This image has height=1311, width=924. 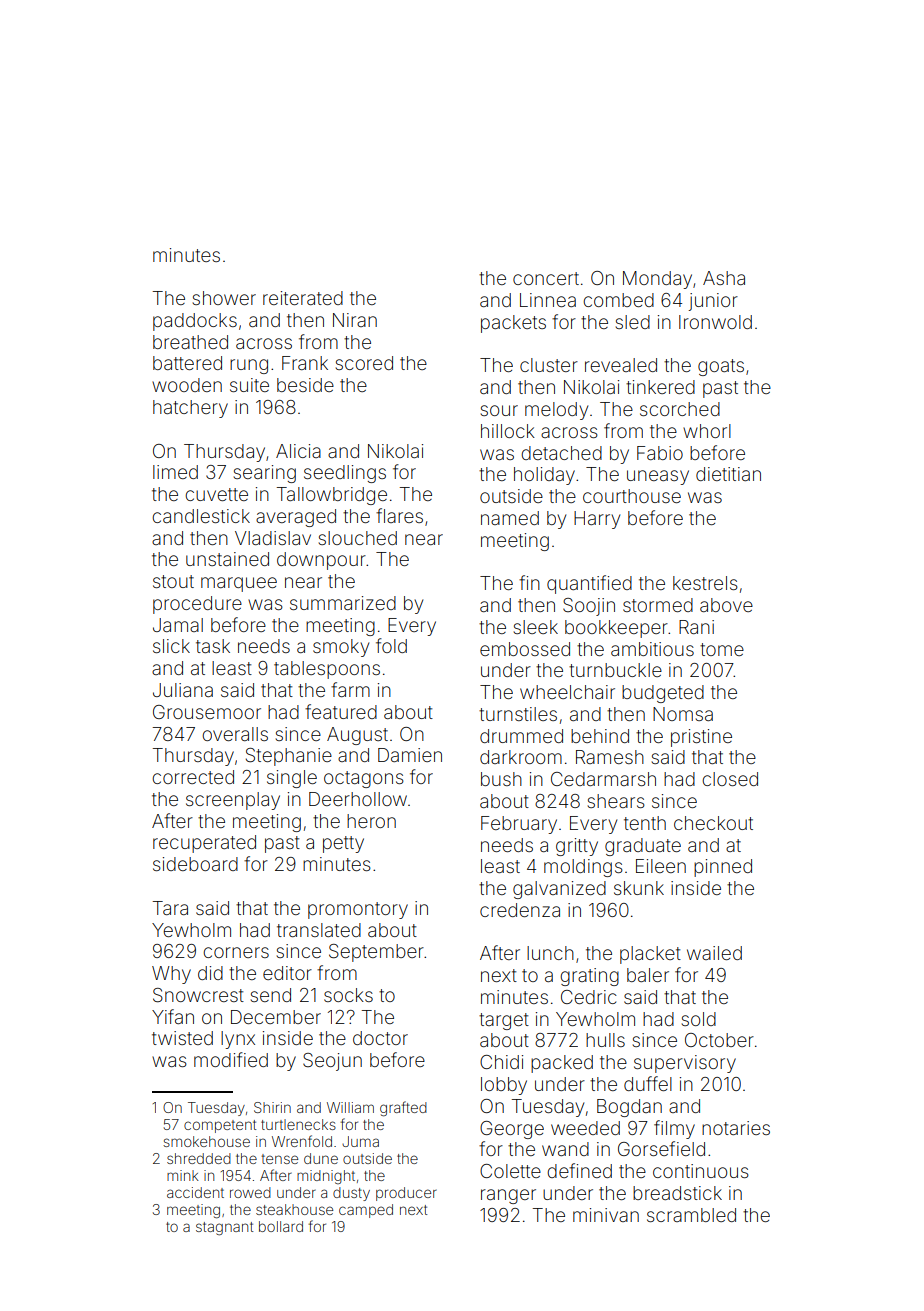 I want to click on socks, so click(x=348, y=995).
